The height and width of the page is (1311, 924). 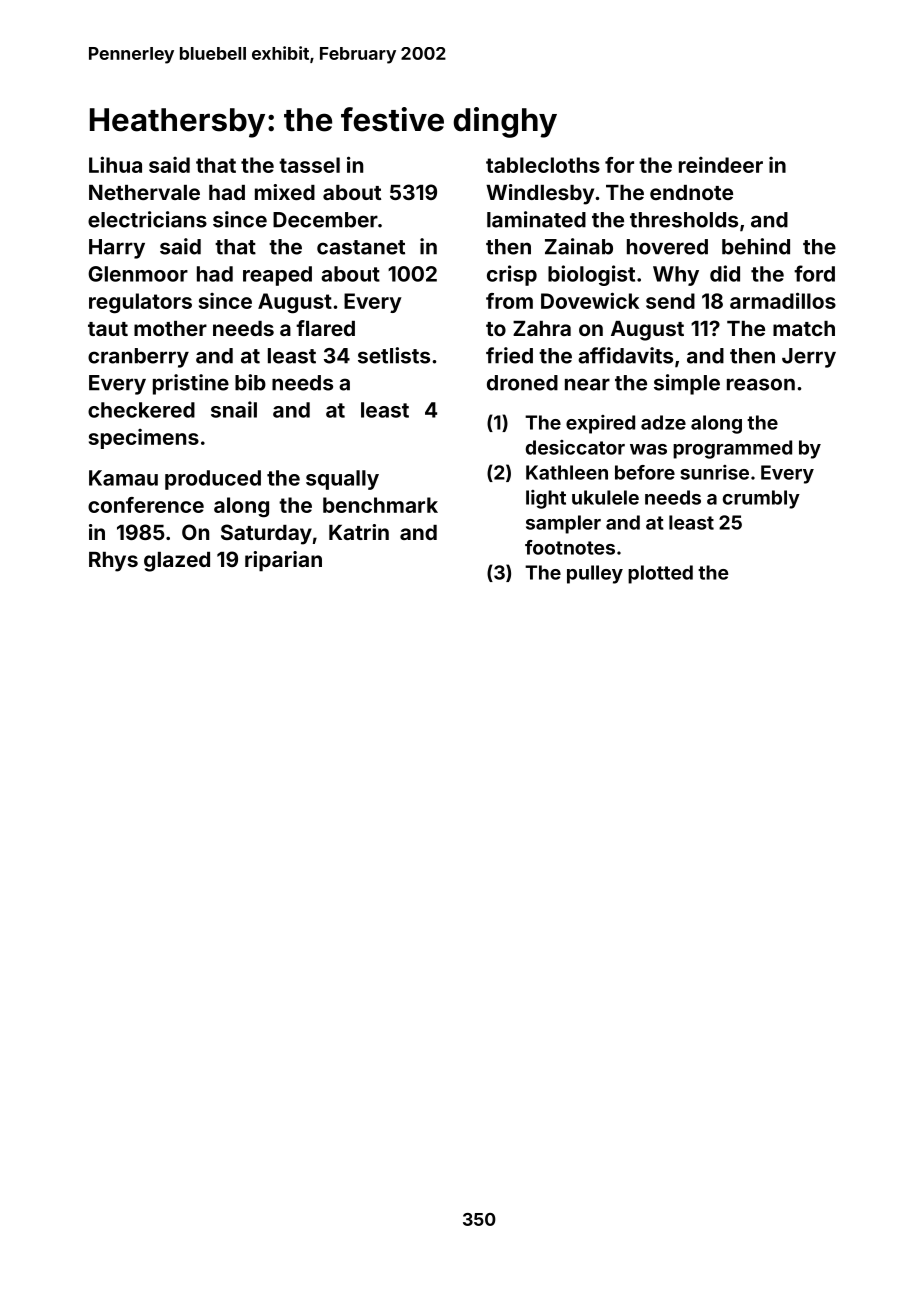 What do you see at coordinates (591, 275) in the page?
I see `biologist` at bounding box center [591, 275].
